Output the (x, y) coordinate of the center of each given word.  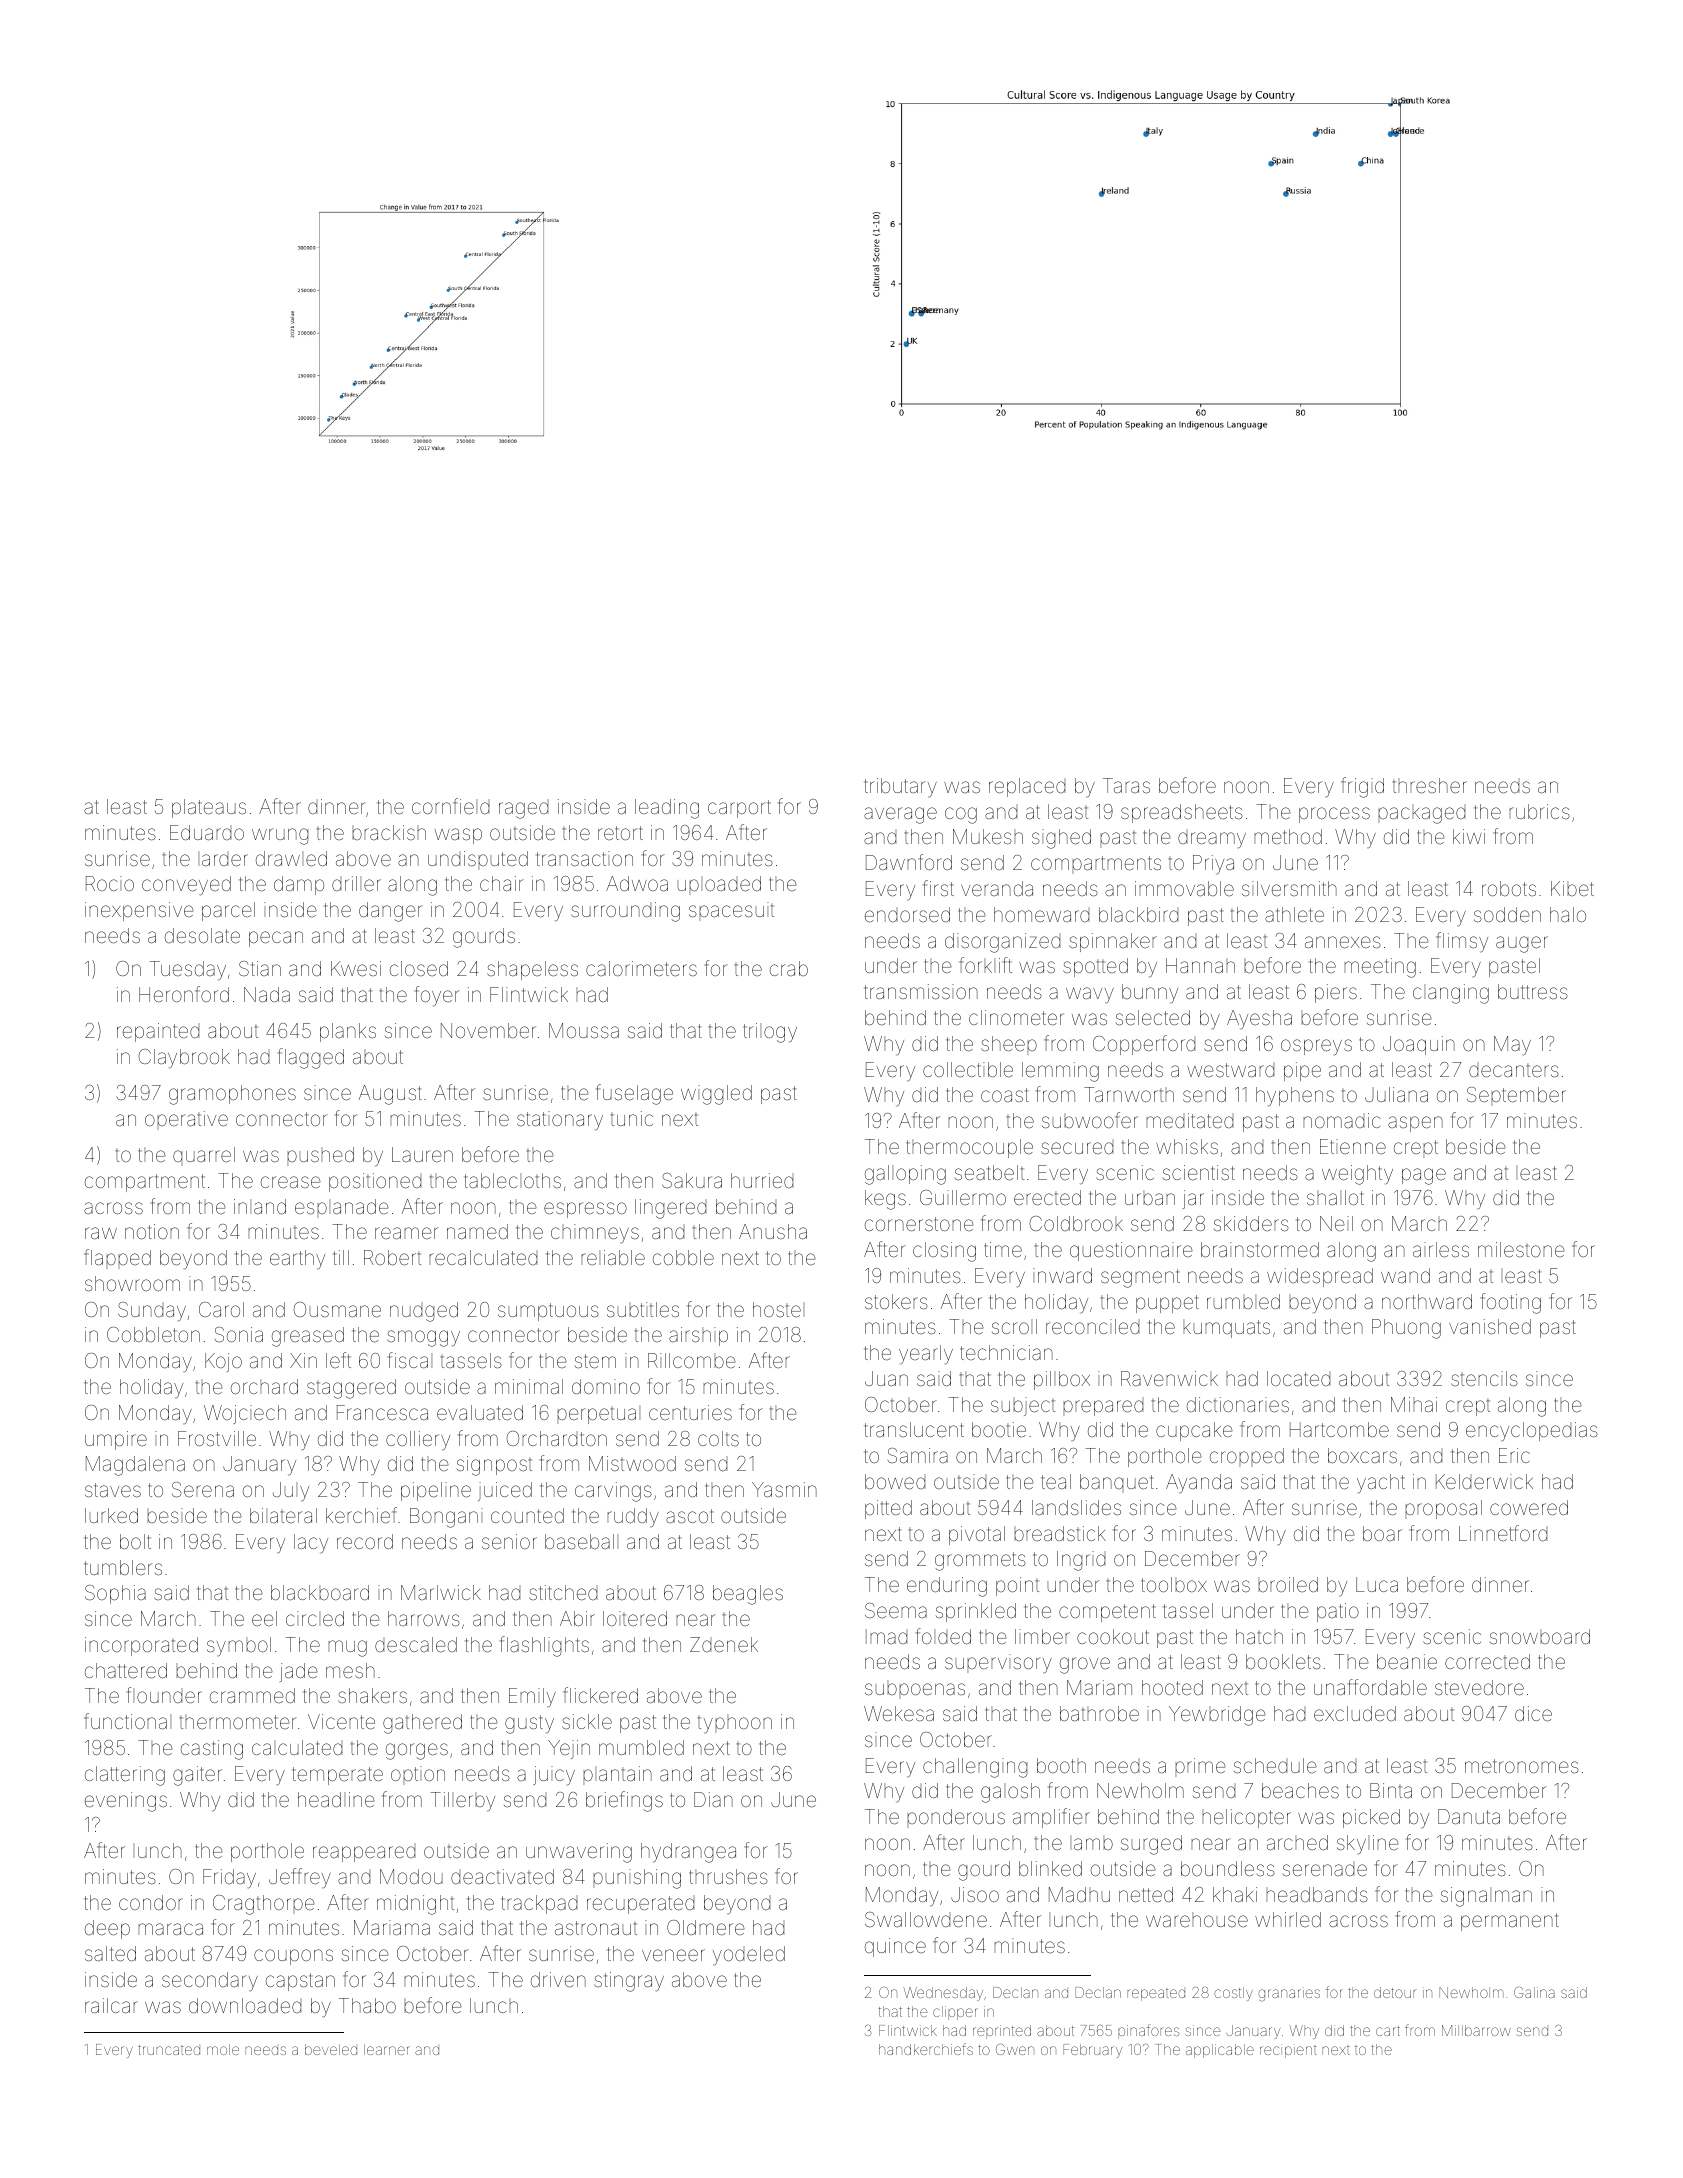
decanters (1514, 1070)
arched (1297, 1842)
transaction (584, 858)
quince (895, 1947)
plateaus (209, 808)
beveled (331, 2049)
